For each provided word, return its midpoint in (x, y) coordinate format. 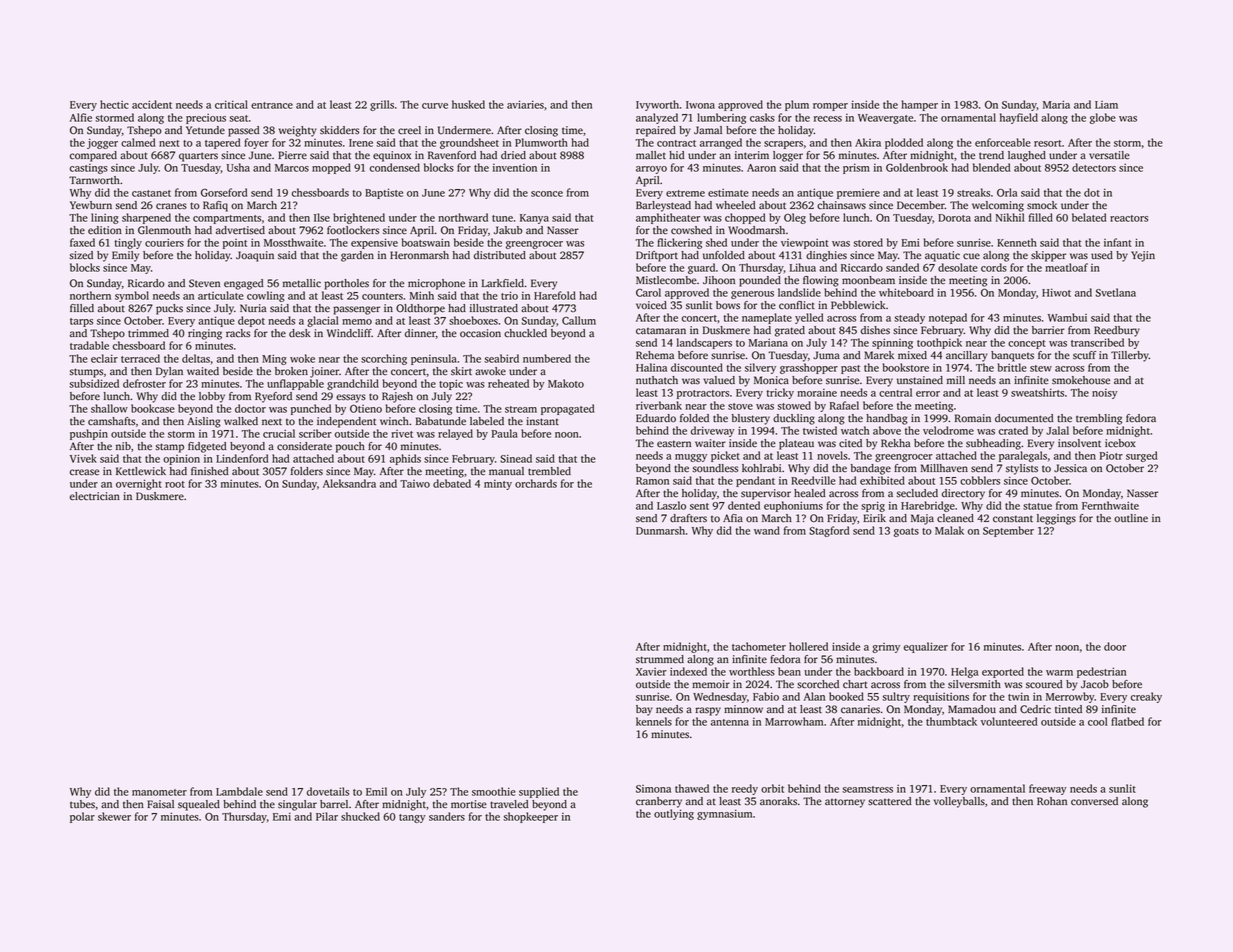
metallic (302, 283)
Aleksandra (349, 483)
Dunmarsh (660, 530)
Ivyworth (657, 105)
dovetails (328, 791)
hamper (919, 105)
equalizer (926, 647)
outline (1131, 518)
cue (971, 256)
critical (231, 104)
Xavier (651, 671)
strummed (660, 659)
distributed (500, 255)
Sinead (516, 458)
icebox (1120, 443)
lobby (212, 397)
